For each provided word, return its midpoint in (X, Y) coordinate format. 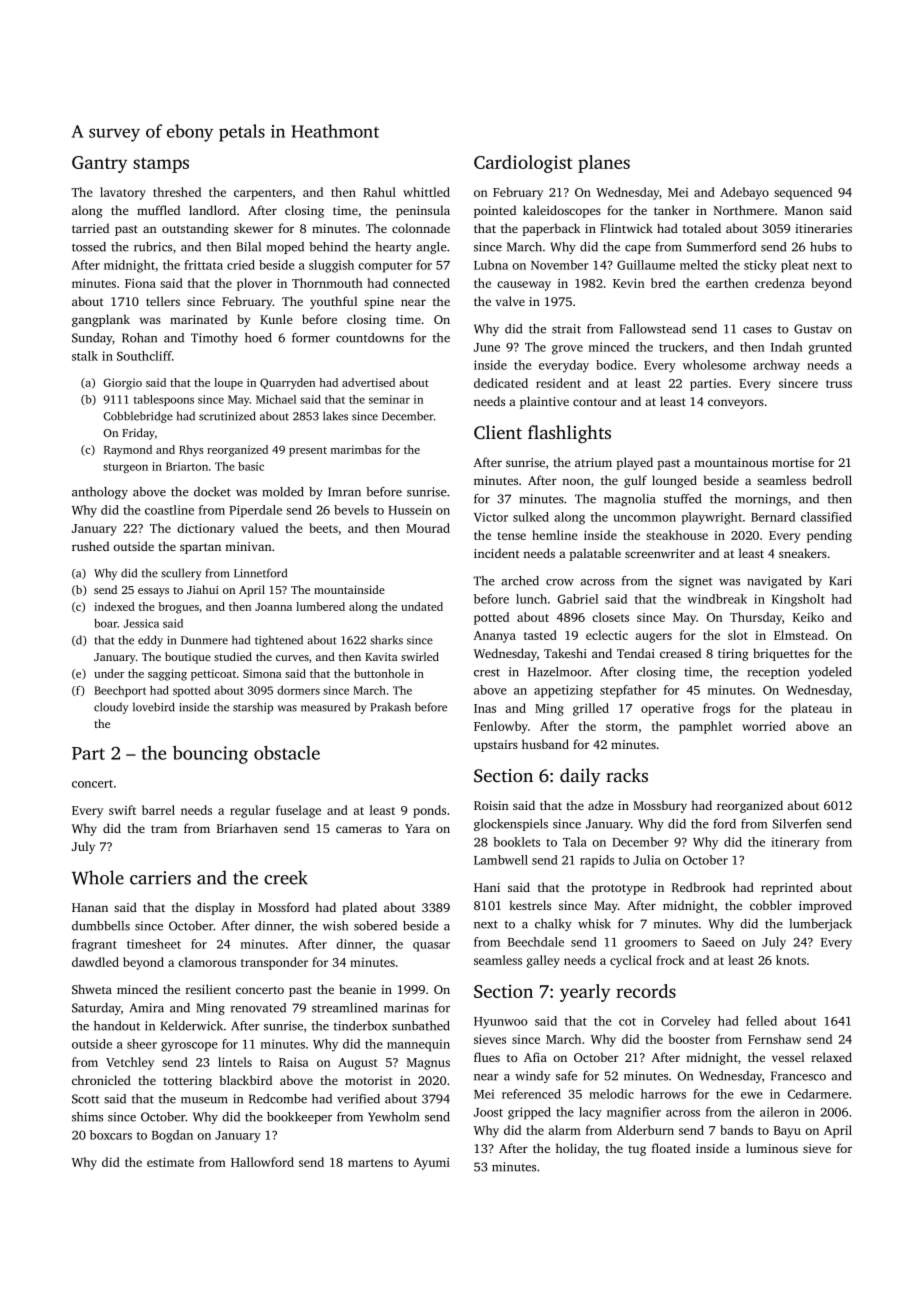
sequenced (803, 193)
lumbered (320, 606)
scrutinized (227, 416)
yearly (585, 993)
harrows (663, 1094)
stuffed (682, 499)
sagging (167, 675)
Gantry (99, 164)
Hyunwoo (501, 1023)
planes (604, 164)
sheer (142, 1044)
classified (826, 517)
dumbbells (101, 926)
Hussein (410, 510)
